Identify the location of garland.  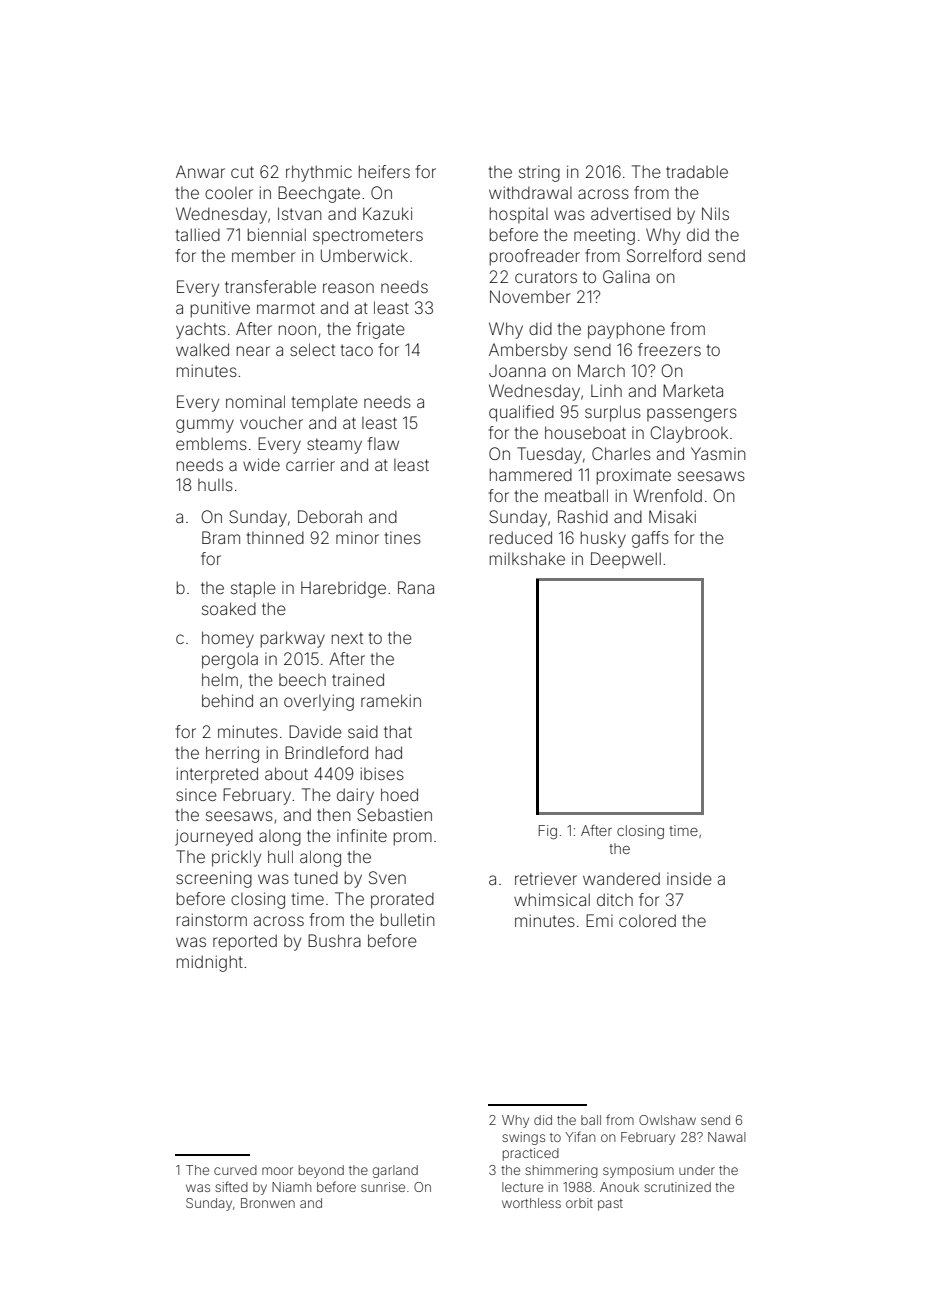
(395, 1171).
